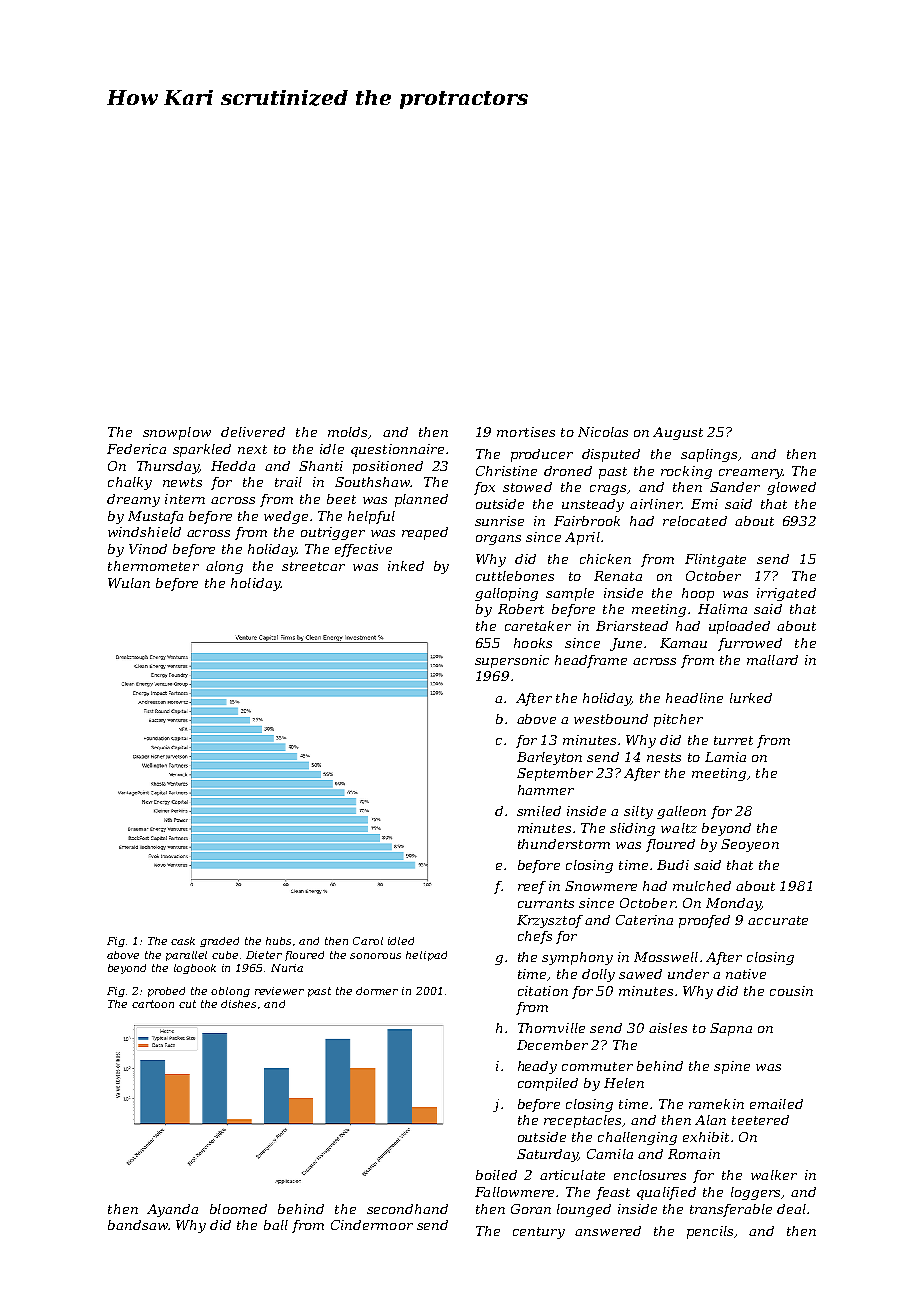 The image size is (924, 1308). Describe the element at coordinates (219, 942) in the document. I see `graded` at that location.
